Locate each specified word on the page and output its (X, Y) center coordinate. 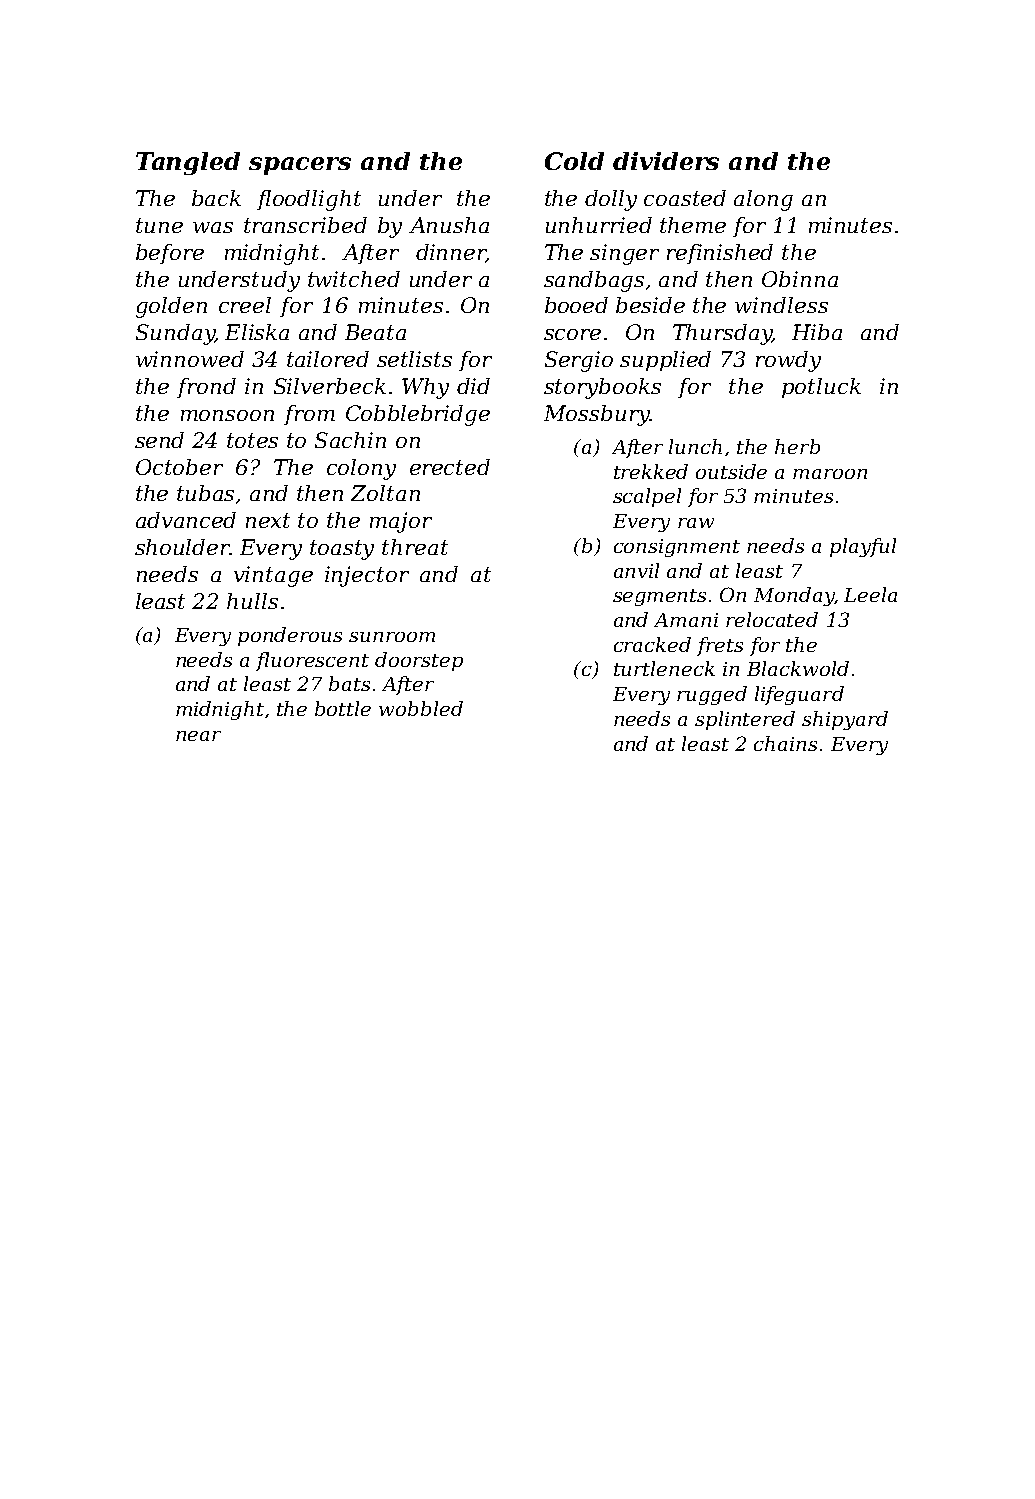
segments (659, 597)
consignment (677, 548)
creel (245, 305)
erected (450, 467)
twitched (354, 279)
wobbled (421, 708)
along (763, 200)
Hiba (817, 332)
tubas (205, 493)
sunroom (392, 637)
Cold (574, 161)
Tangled (188, 163)
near (198, 736)
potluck (821, 388)
